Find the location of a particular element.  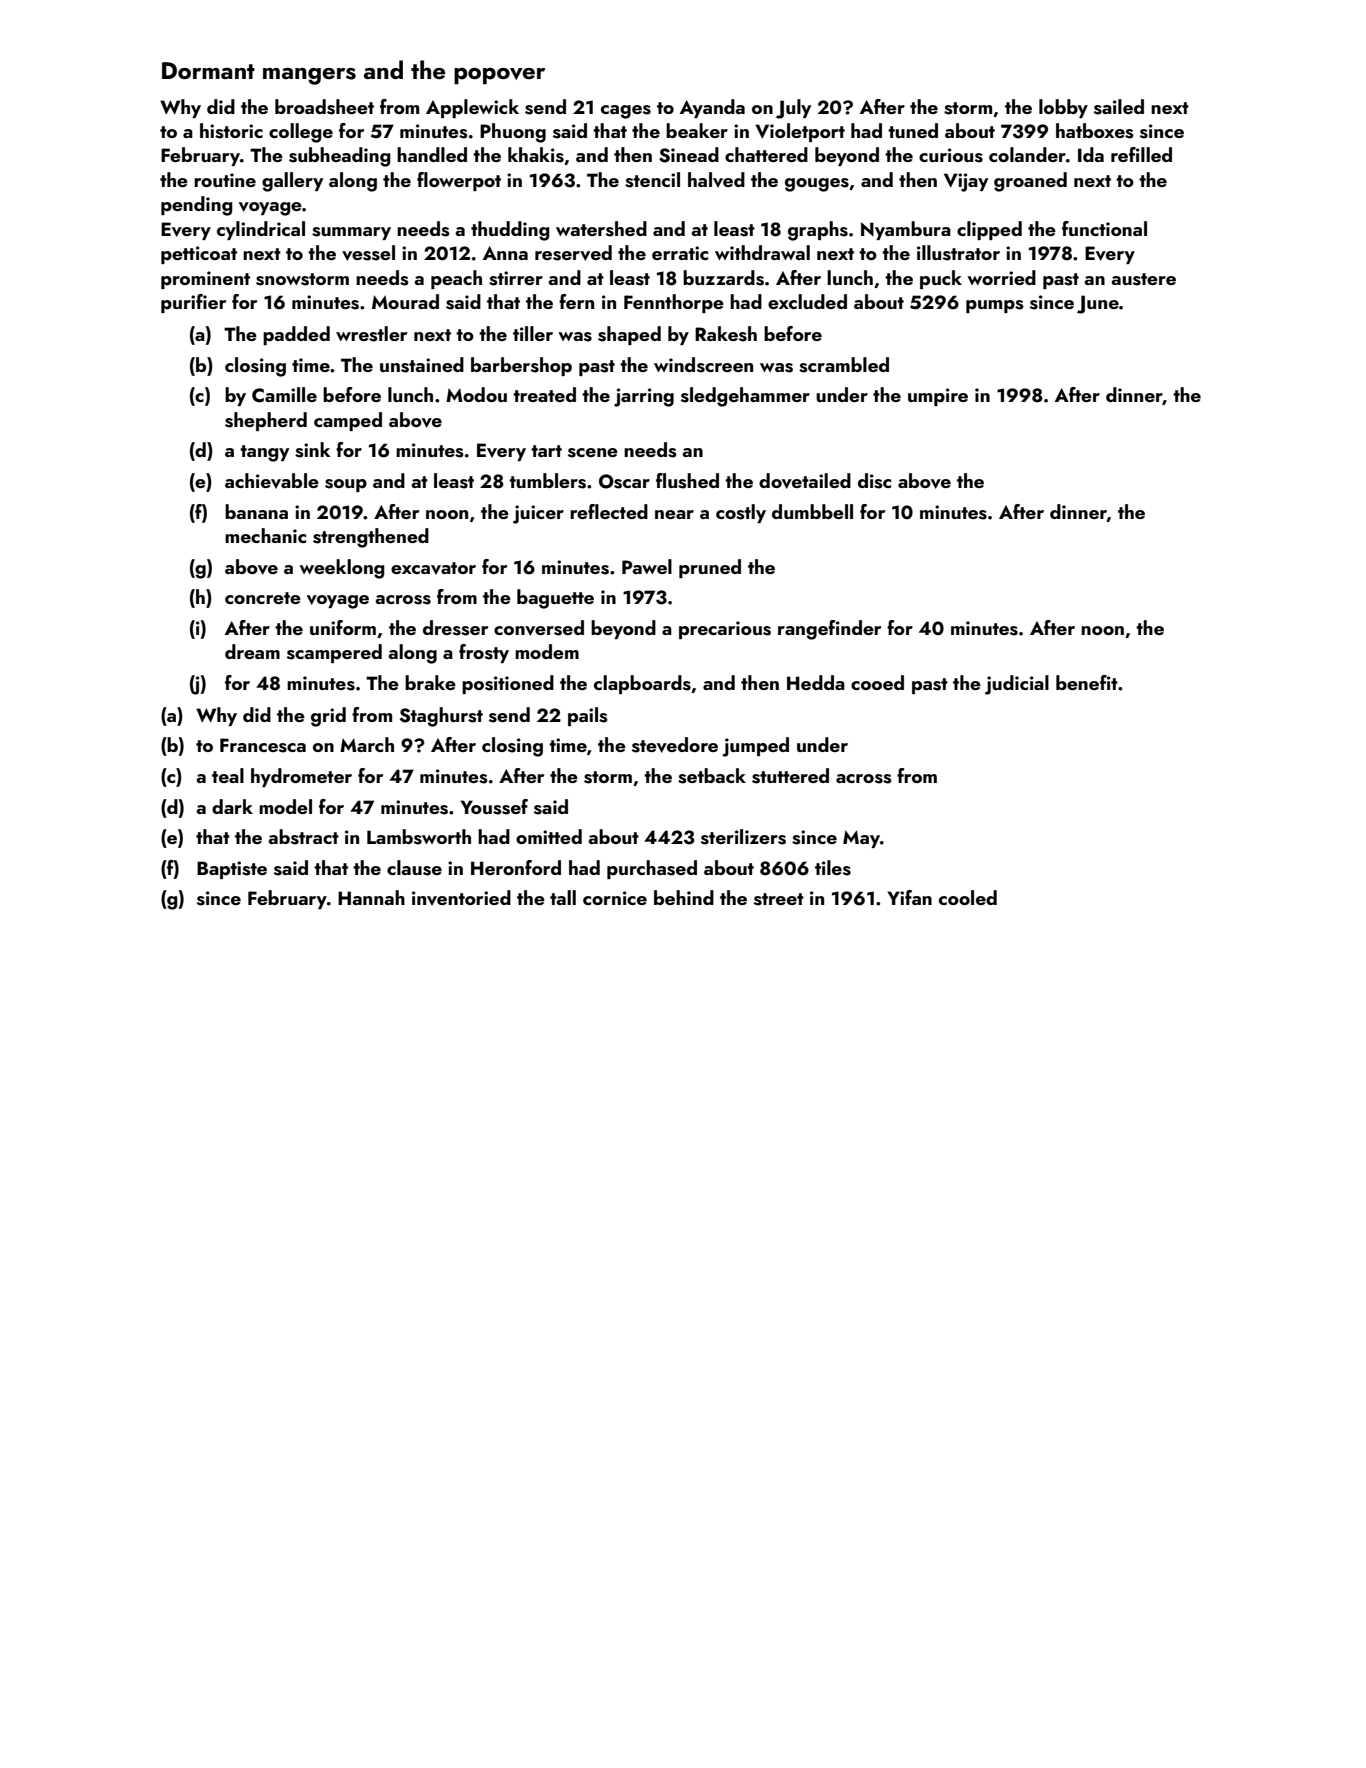

conversed is located at coordinates (539, 628).
